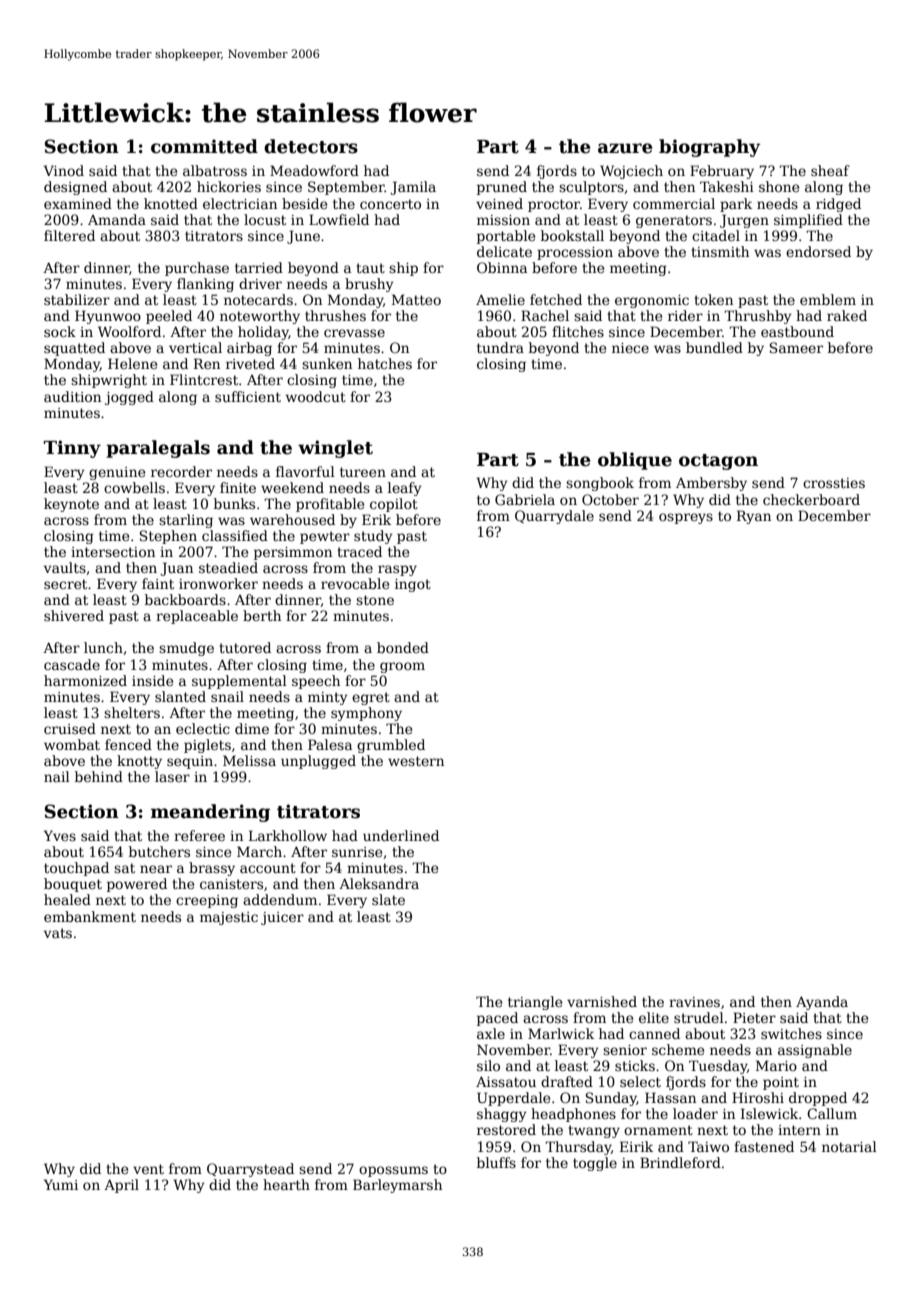  What do you see at coordinates (754, 517) in the document?
I see `Ryan` at bounding box center [754, 517].
